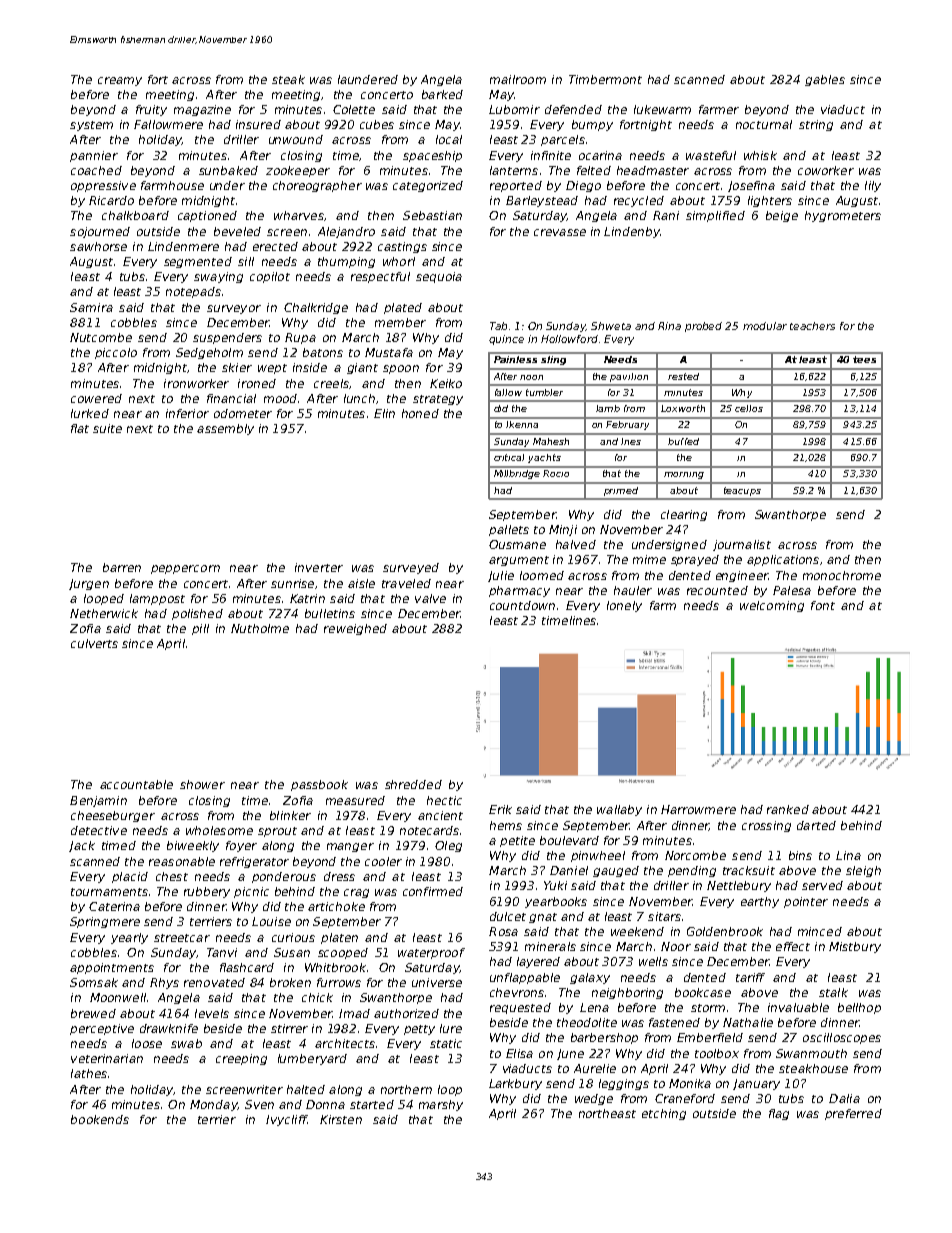 The width and height of the page is (952, 1233). I want to click on unwound, so click(296, 139).
